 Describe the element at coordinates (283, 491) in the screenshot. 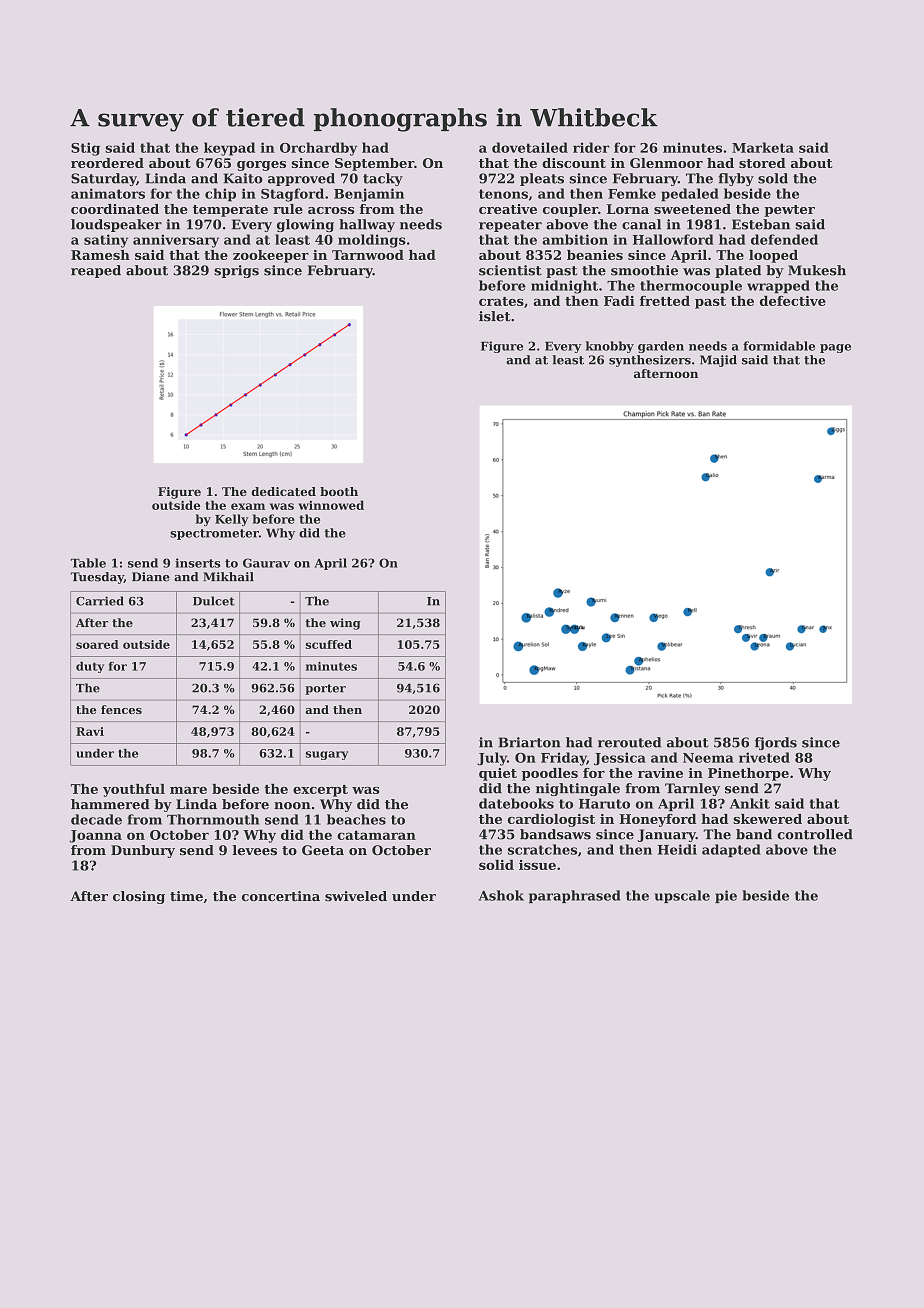

I see `dedicated` at that location.
